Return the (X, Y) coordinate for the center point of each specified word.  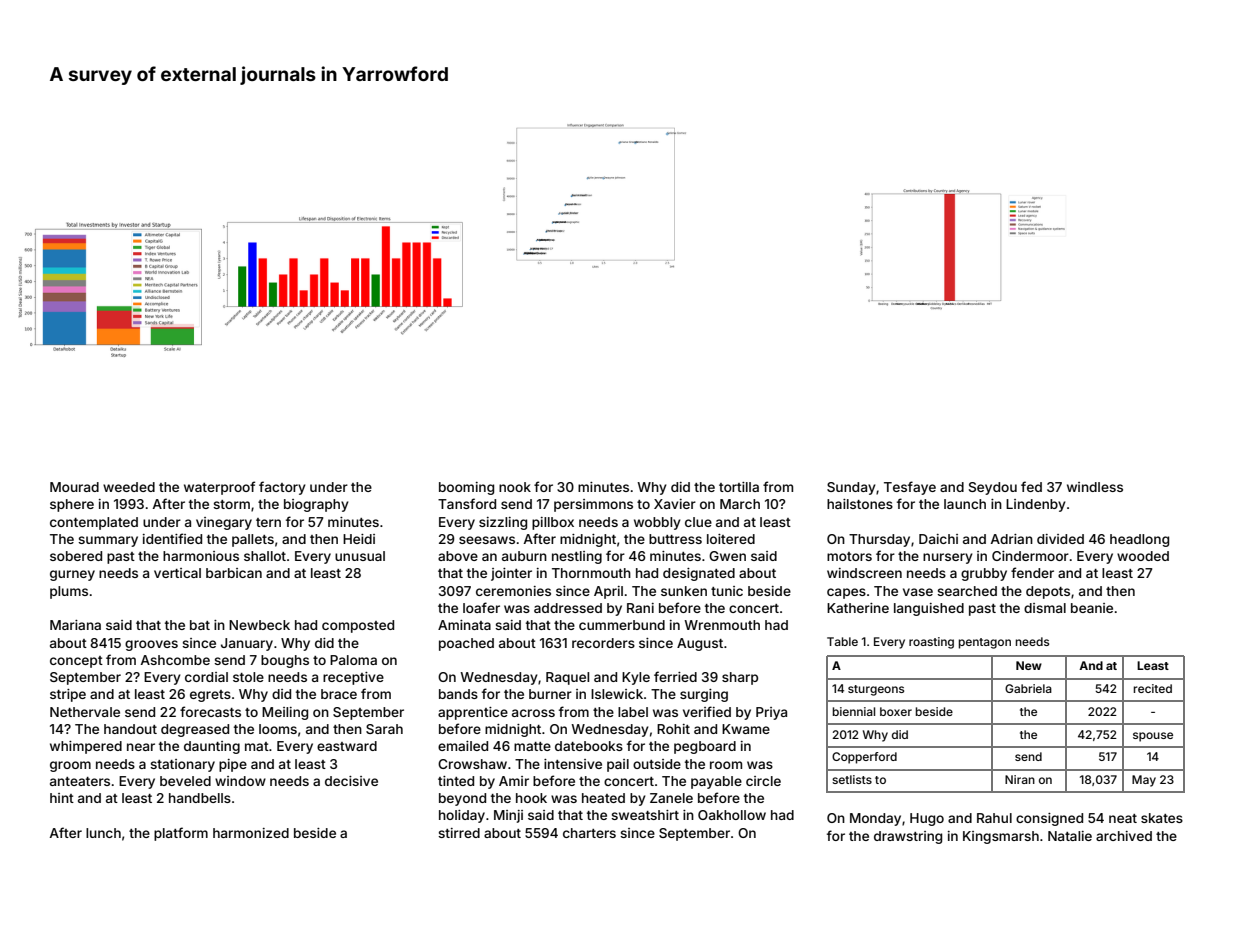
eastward (347, 746)
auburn (524, 556)
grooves (151, 645)
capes (846, 593)
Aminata (464, 625)
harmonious (201, 556)
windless (1095, 487)
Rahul (994, 818)
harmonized (251, 833)
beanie (1092, 608)
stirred (459, 833)
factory (282, 488)
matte (532, 746)
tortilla (739, 487)
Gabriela (1028, 688)
